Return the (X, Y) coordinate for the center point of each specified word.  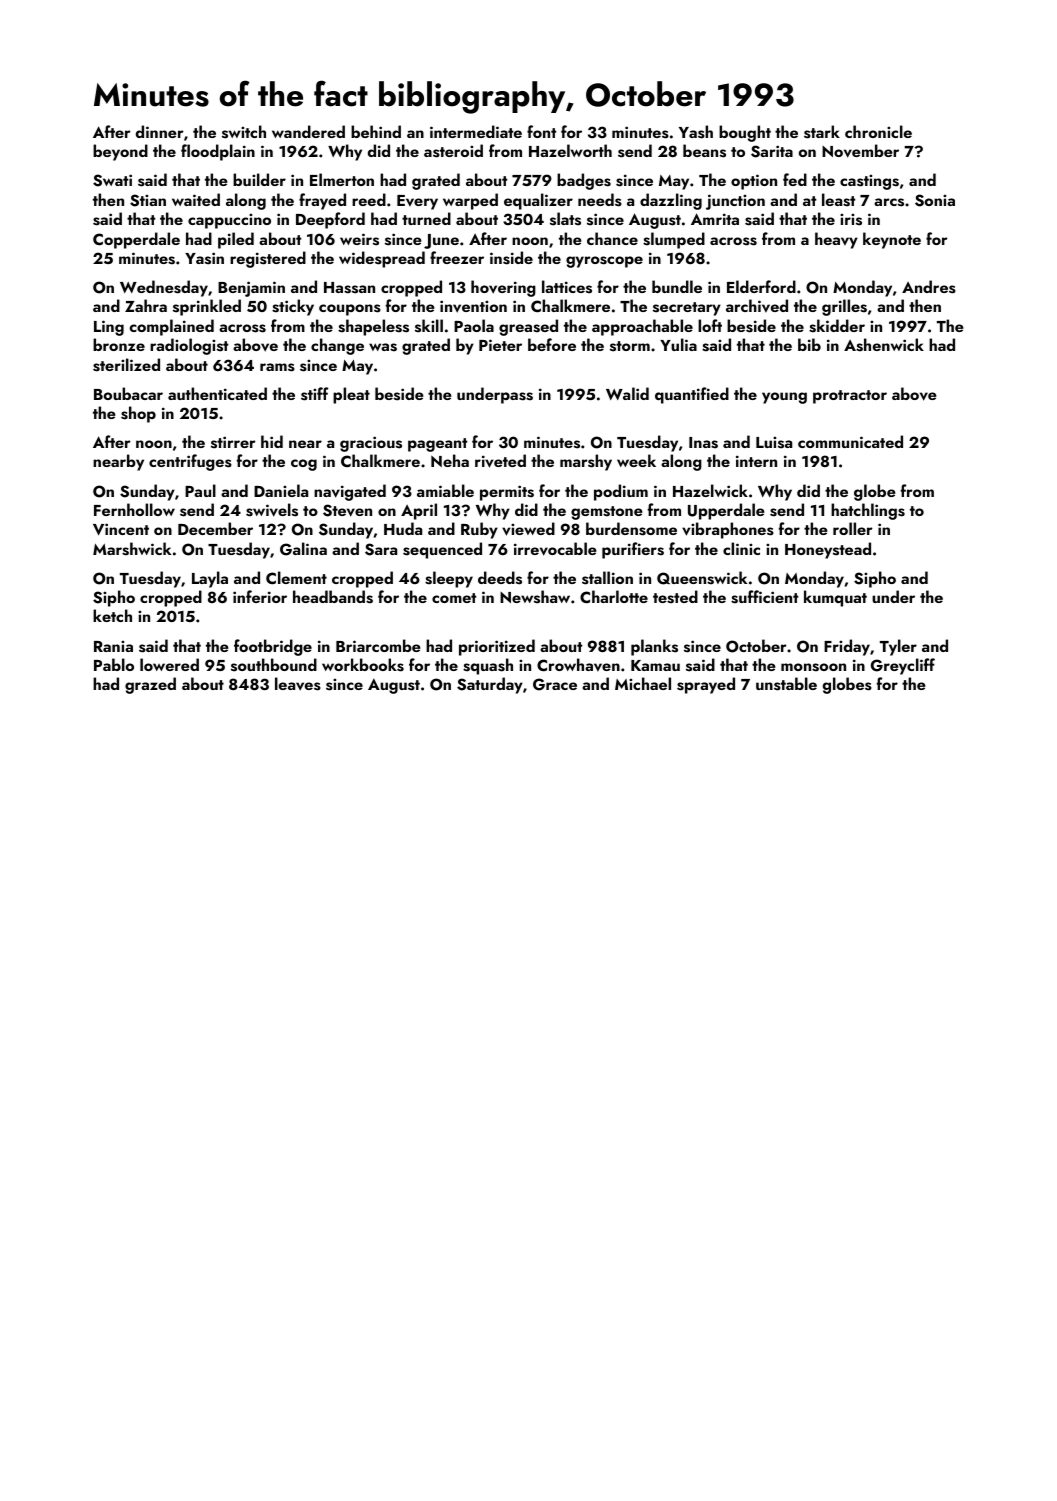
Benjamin (251, 289)
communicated (850, 441)
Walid (627, 393)
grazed (150, 685)
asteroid (453, 151)
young (784, 398)
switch (244, 132)
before (552, 344)
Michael (643, 683)
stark (822, 132)
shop (138, 414)
